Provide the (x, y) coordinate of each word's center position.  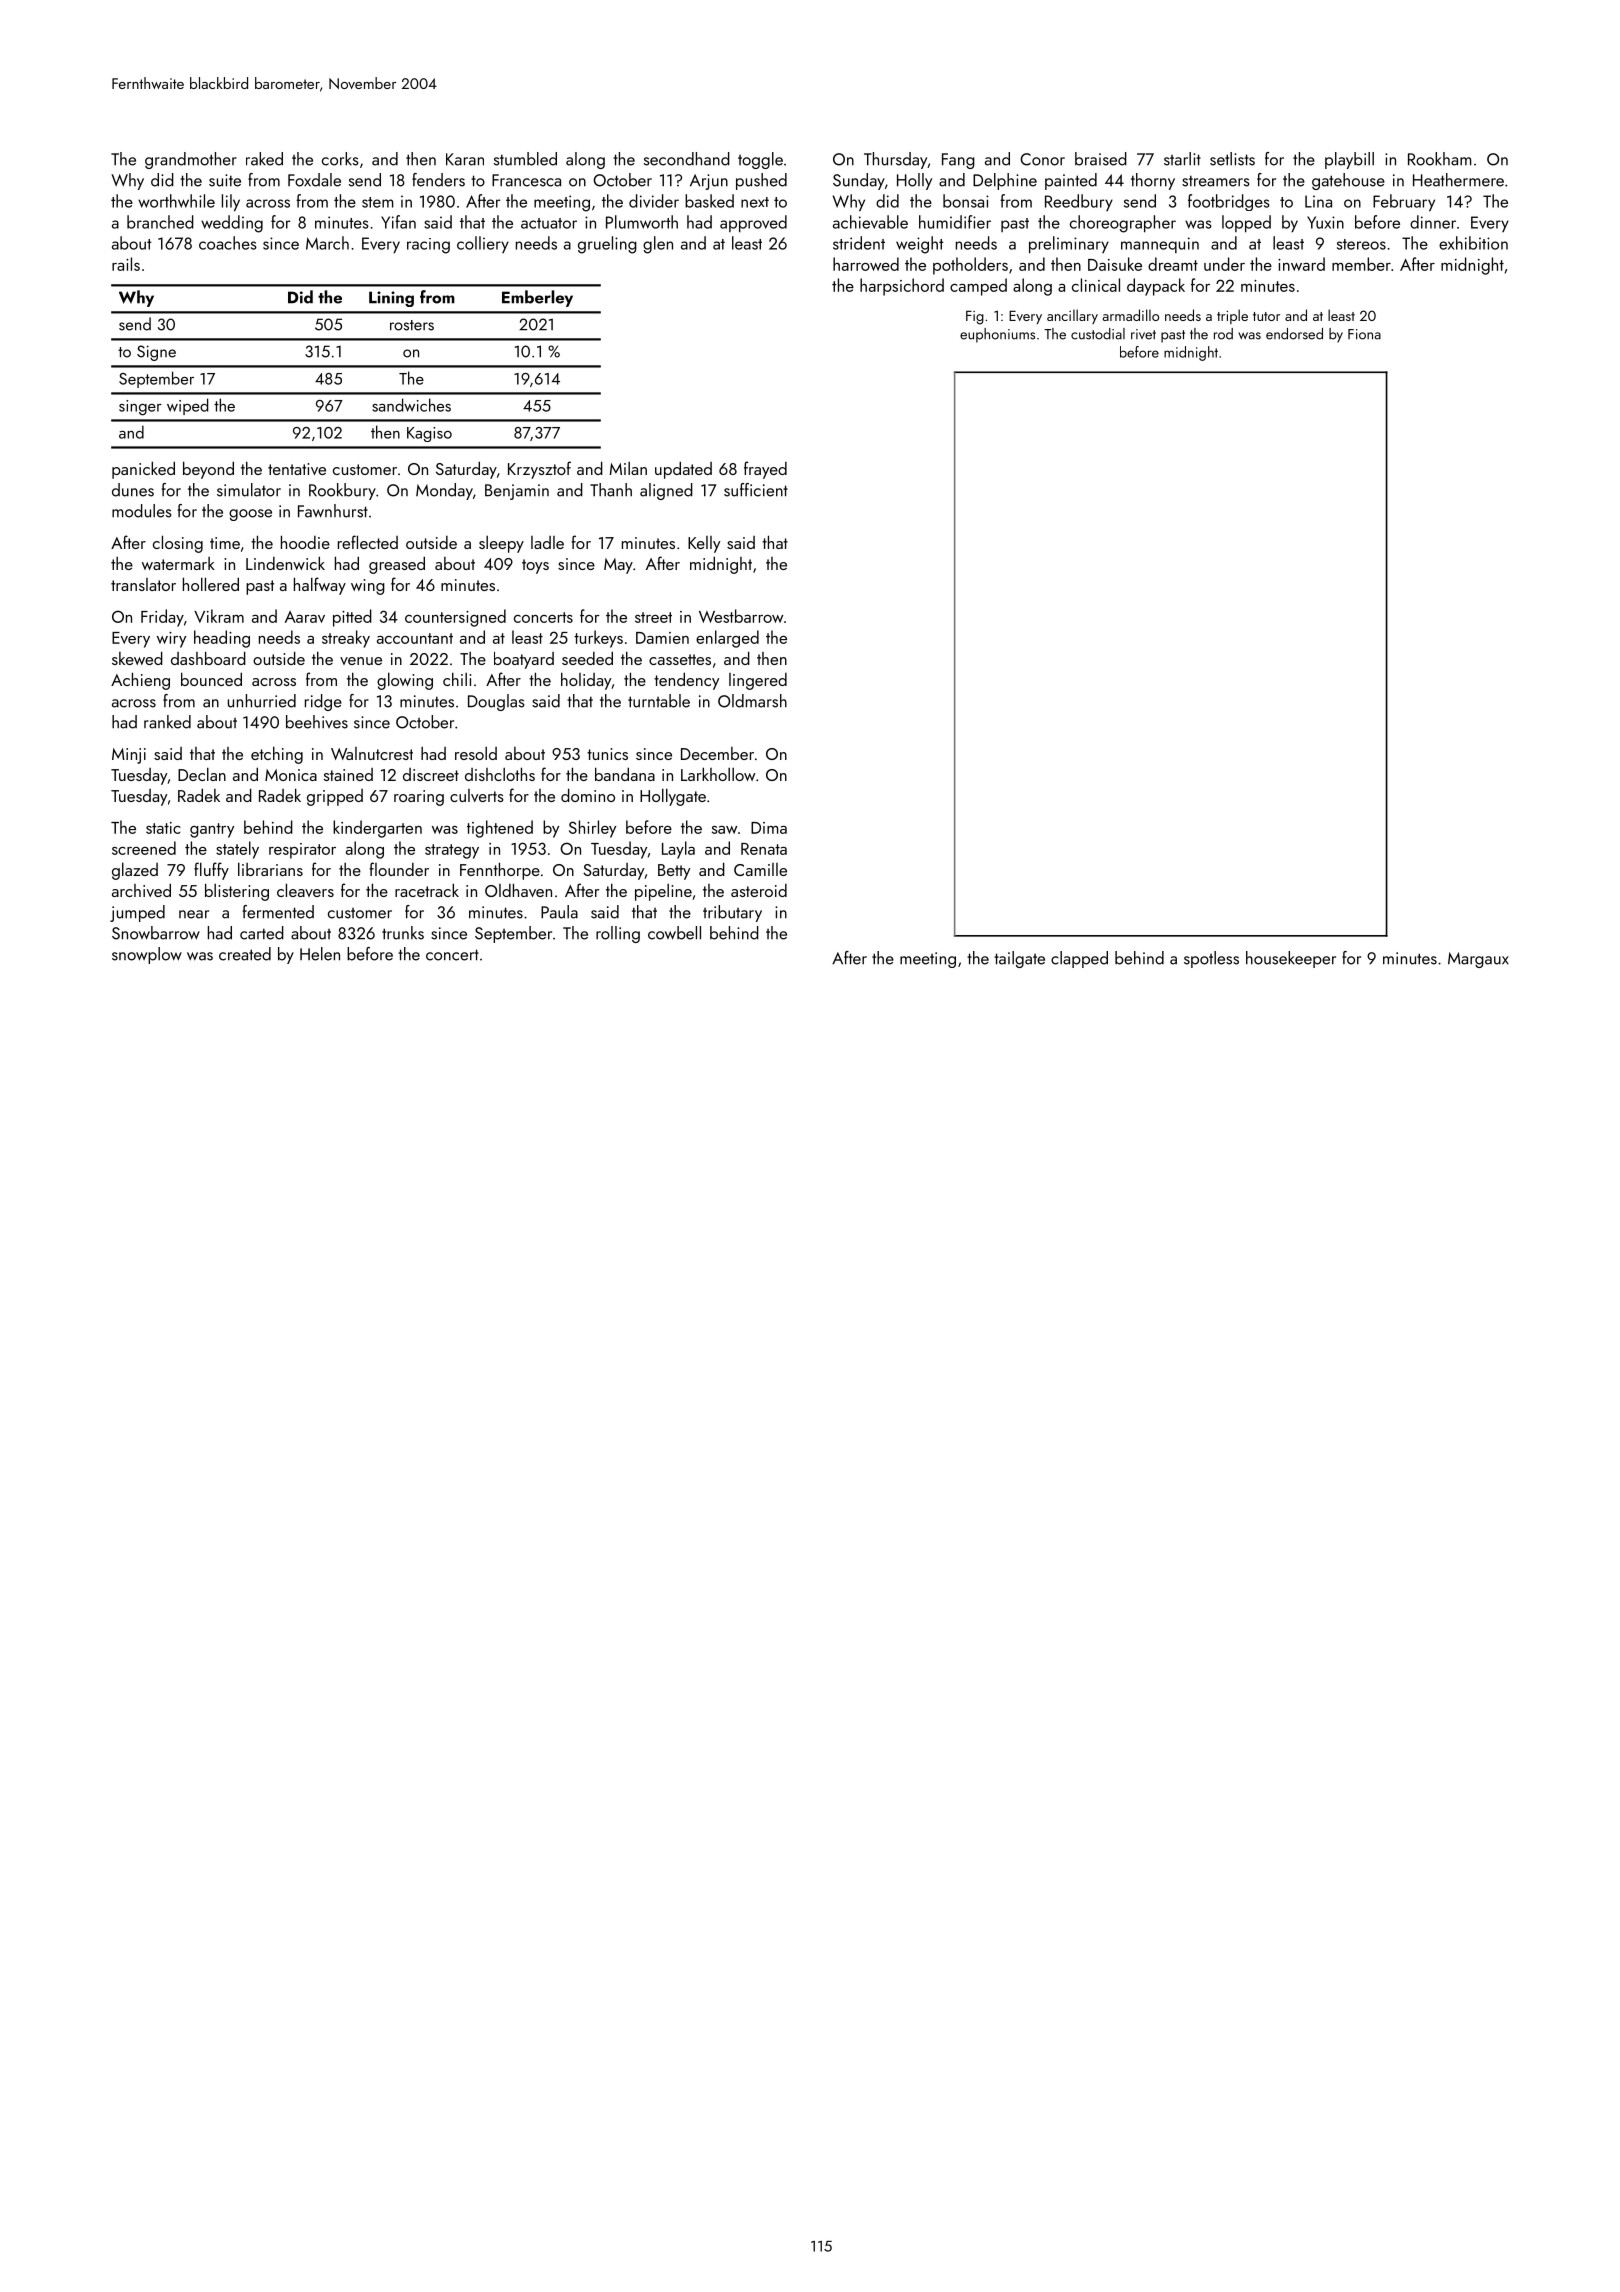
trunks (403, 933)
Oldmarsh (752, 701)
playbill (1349, 160)
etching (277, 755)
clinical (1096, 285)
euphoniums (997, 335)
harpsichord (902, 287)
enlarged (727, 639)
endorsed (1294, 334)
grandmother (191, 160)
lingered (758, 681)
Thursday (895, 160)
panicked (143, 470)
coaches (228, 243)
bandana (625, 774)
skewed (137, 658)
